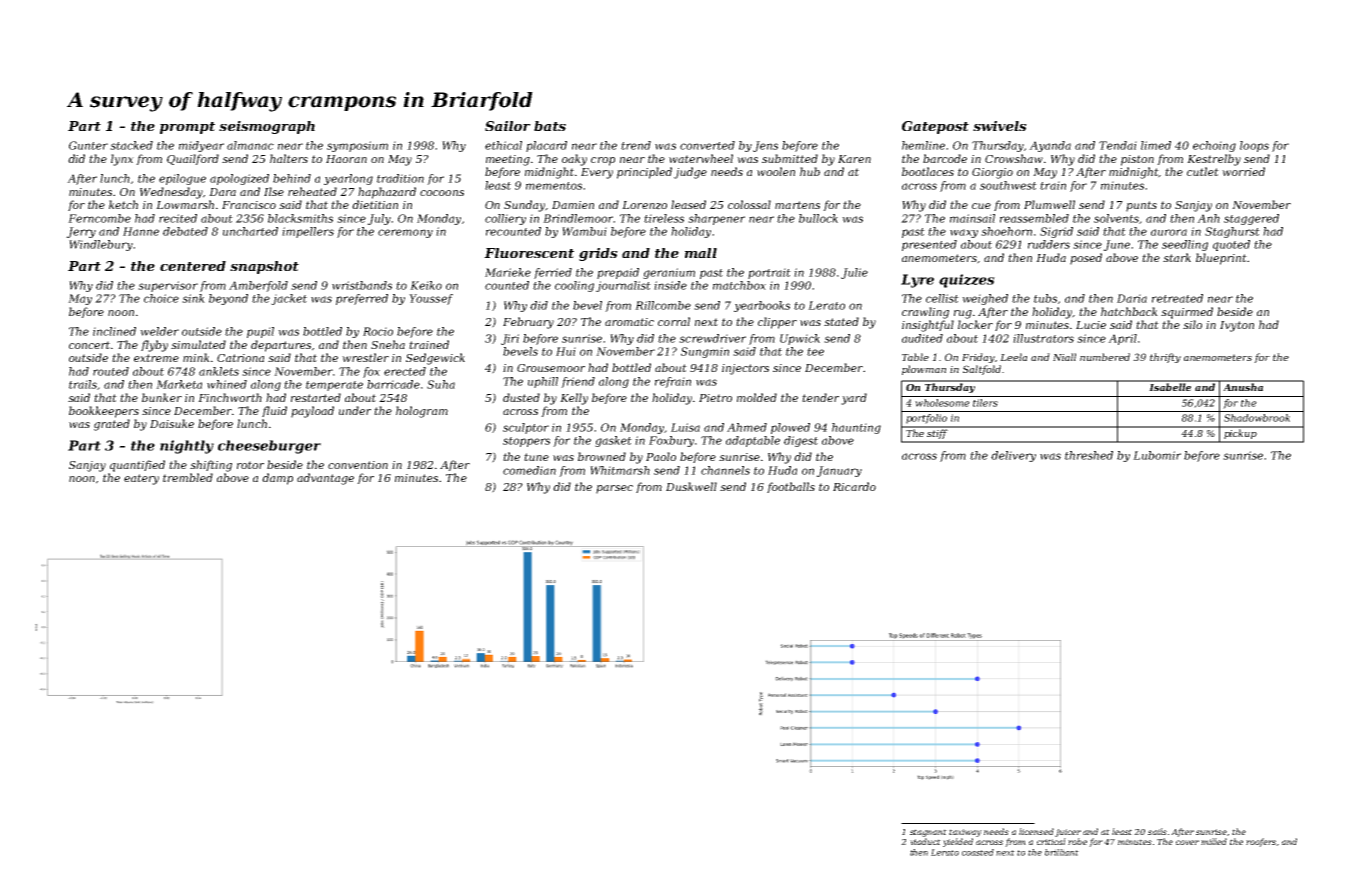  I want to click on Saltfold, so click(982, 370).
